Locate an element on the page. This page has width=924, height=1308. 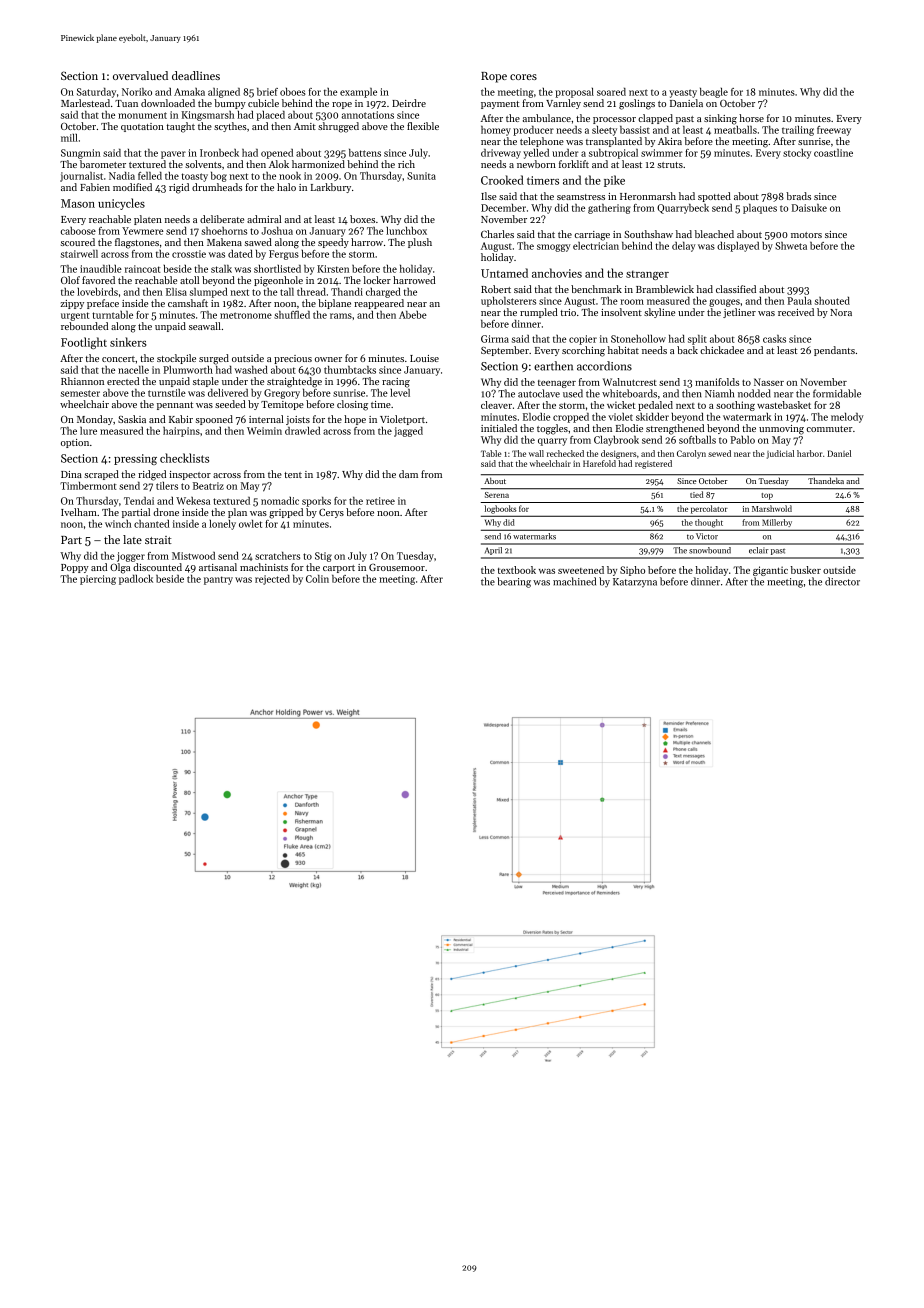
softballs is located at coordinates (697, 440).
